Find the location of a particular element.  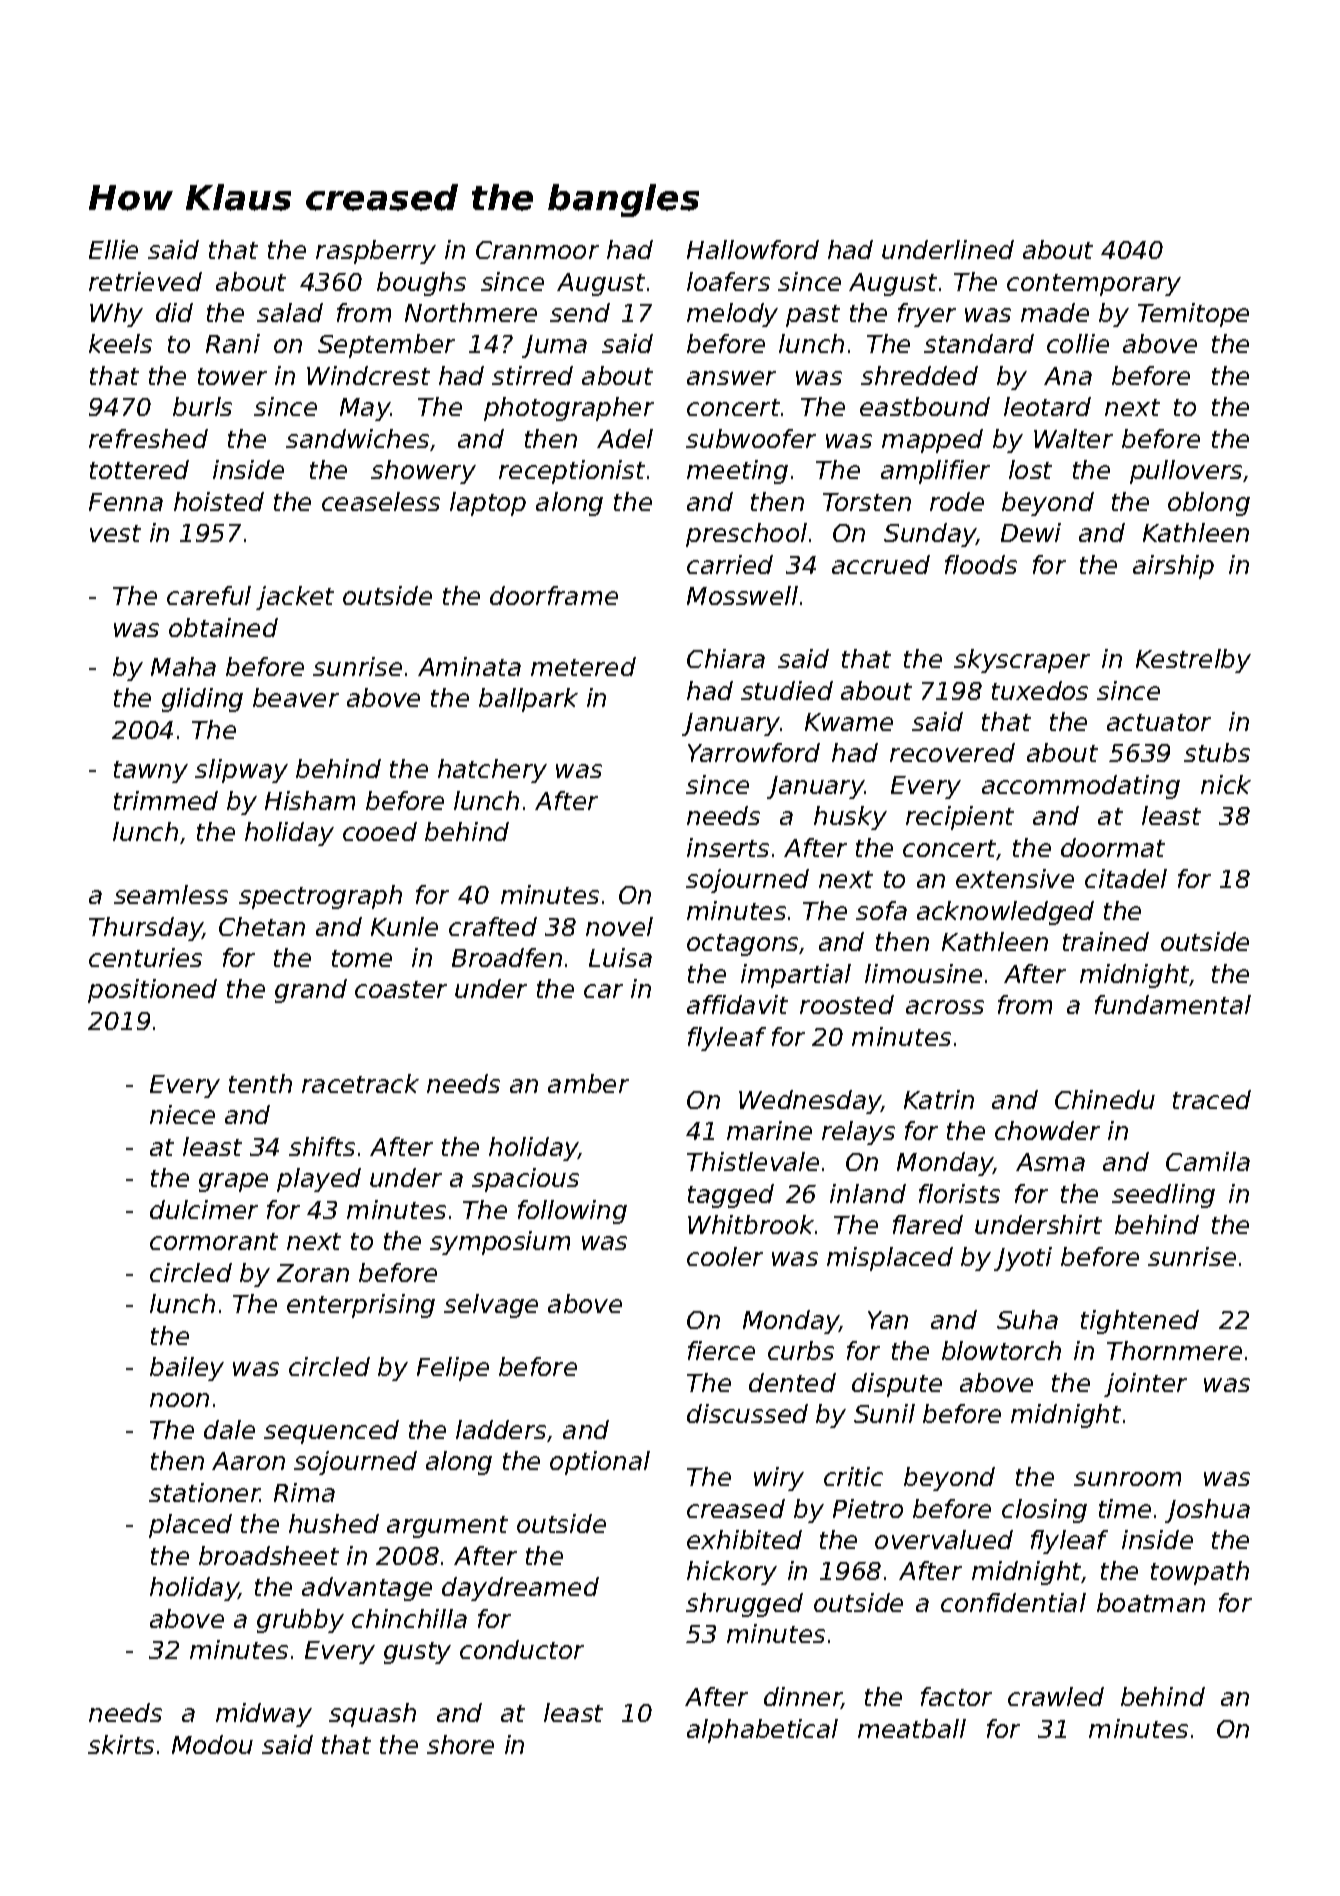

blowtorch is located at coordinates (1001, 1350).
